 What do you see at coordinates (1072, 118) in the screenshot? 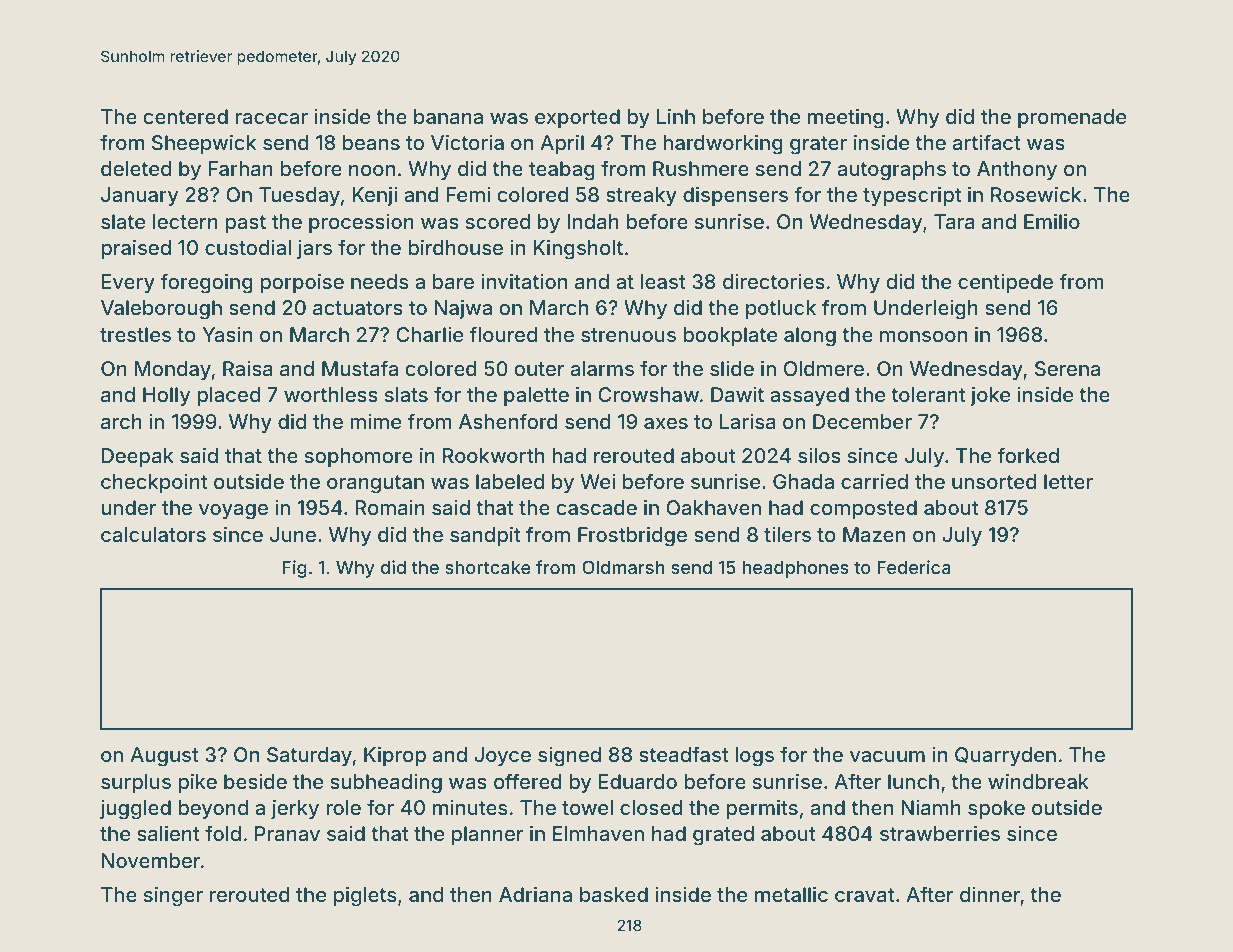
I see `promenade` at bounding box center [1072, 118].
